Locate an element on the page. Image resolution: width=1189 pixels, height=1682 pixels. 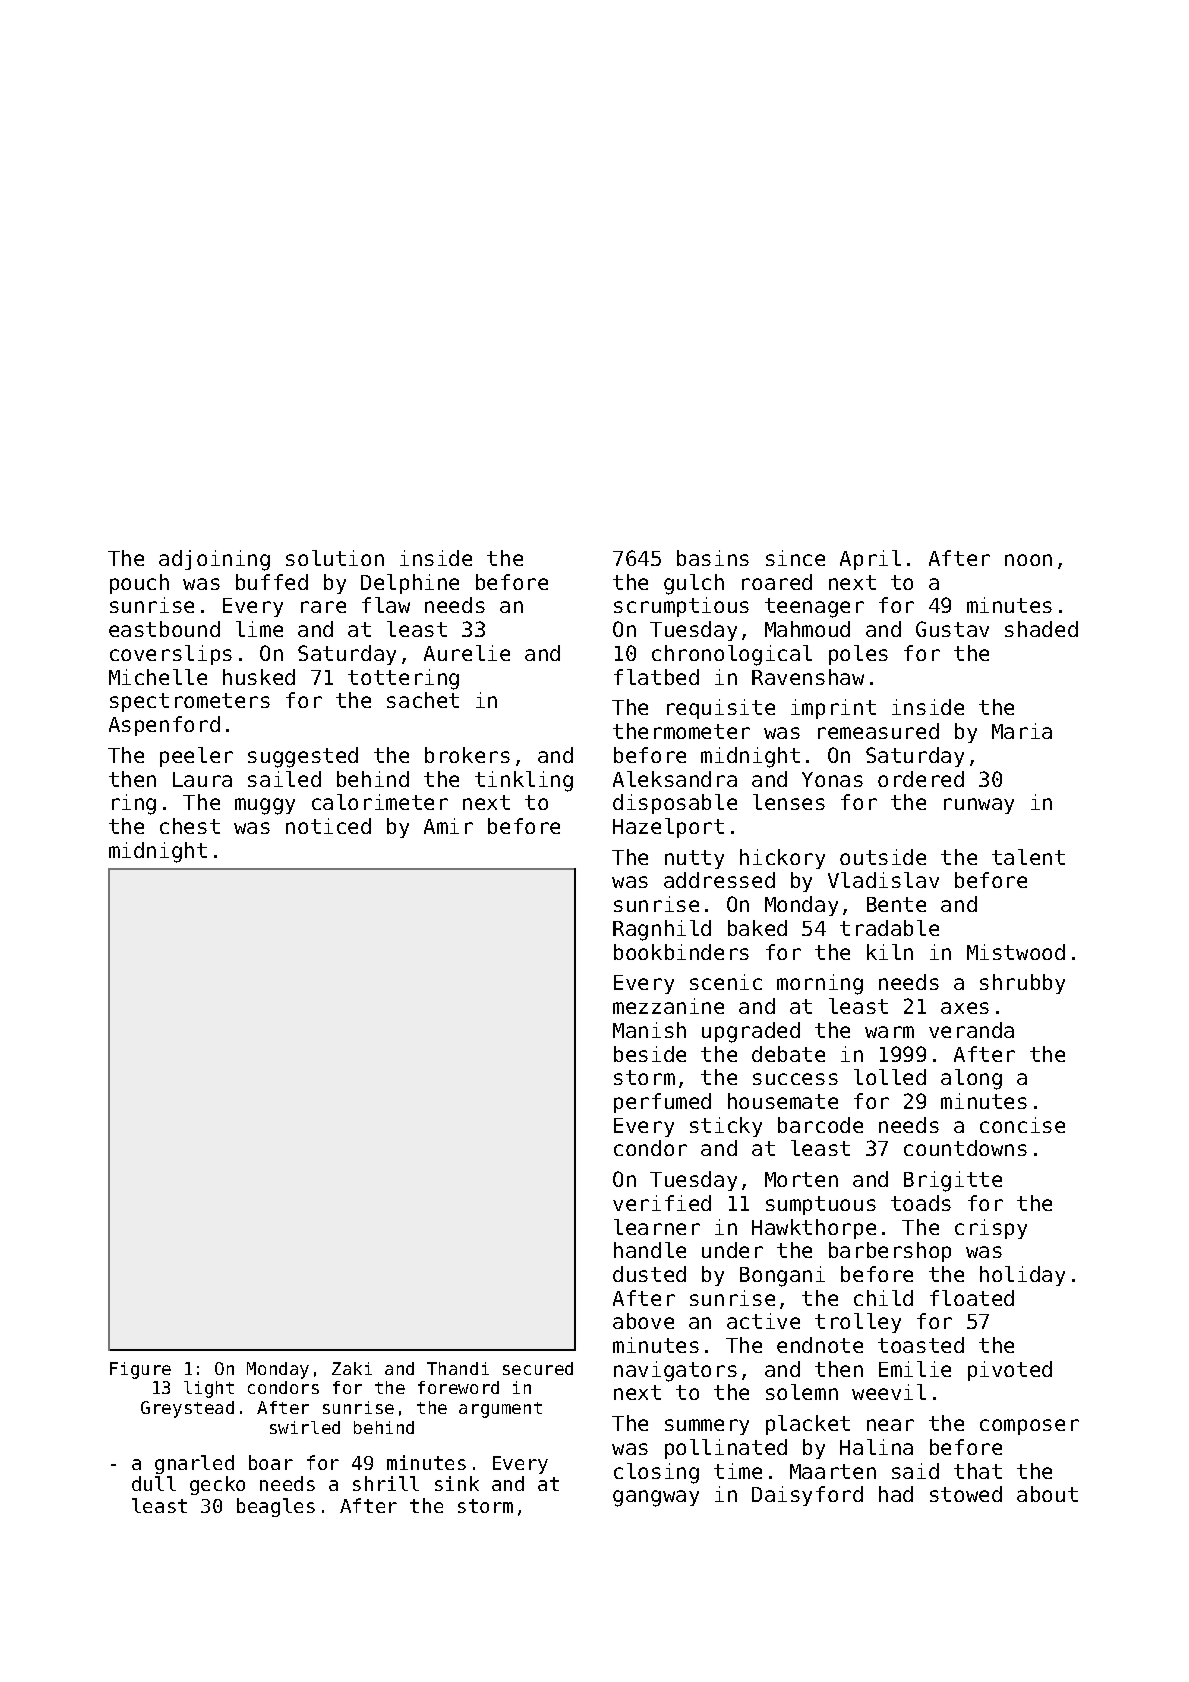
along is located at coordinates (971, 1079).
